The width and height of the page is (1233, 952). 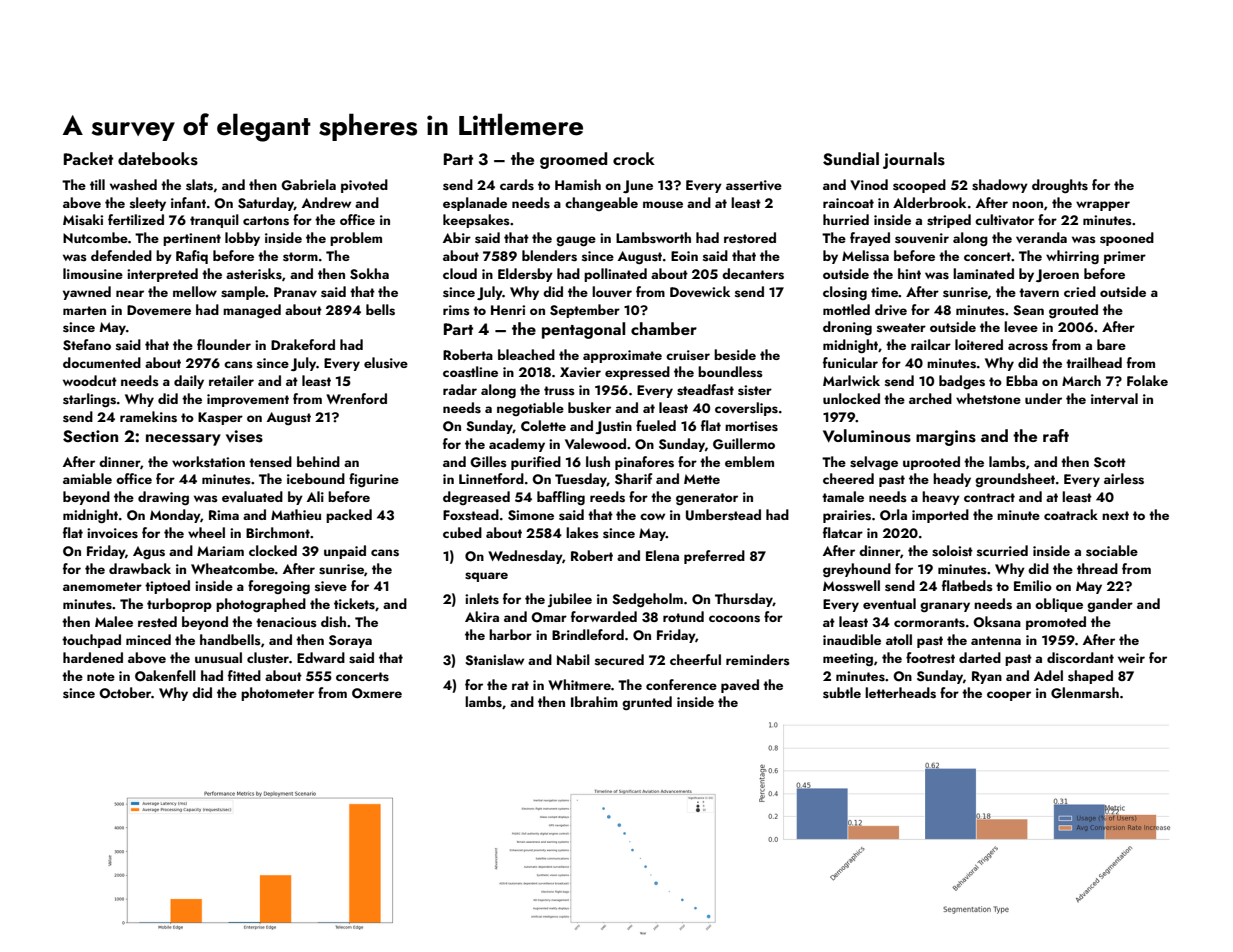 I want to click on gauge, so click(x=576, y=241).
